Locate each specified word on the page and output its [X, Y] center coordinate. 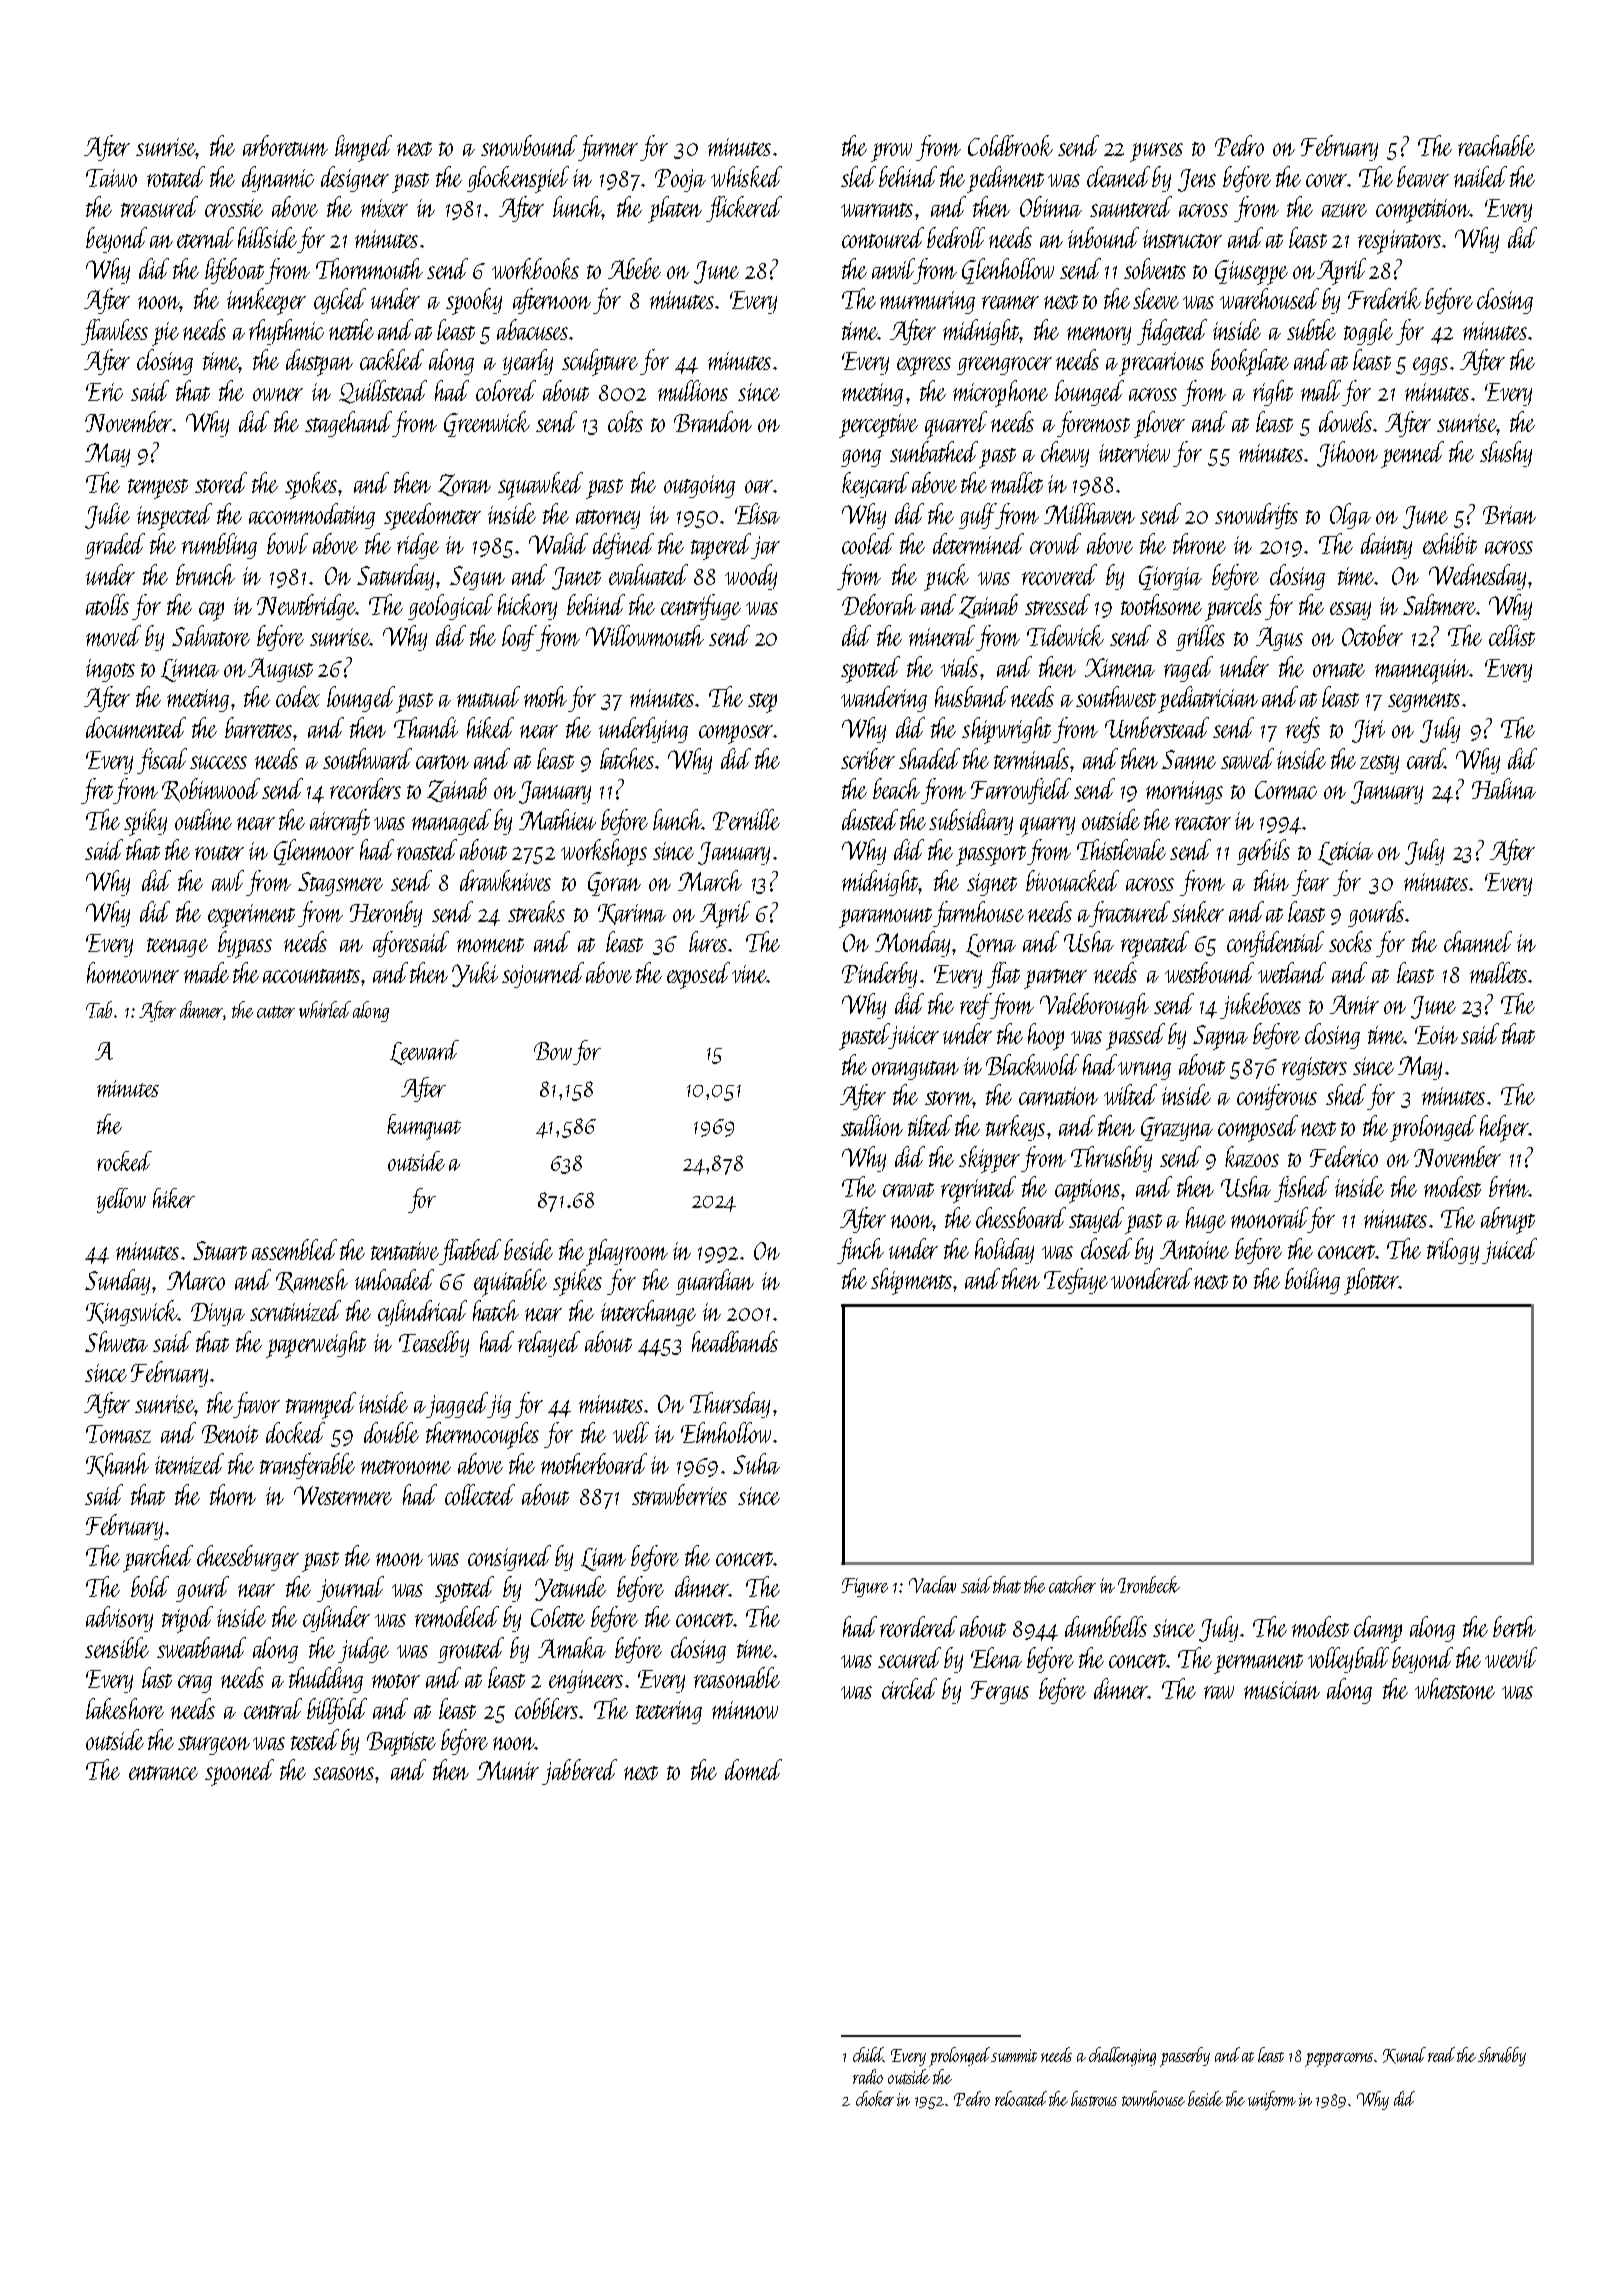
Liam [603, 1559]
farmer [608, 148]
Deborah [879, 604]
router [219, 853]
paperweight [316, 1344]
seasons [343, 1773]
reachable [1496, 145]
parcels [1233, 607]
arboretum [285, 145]
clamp [1378, 1629]
